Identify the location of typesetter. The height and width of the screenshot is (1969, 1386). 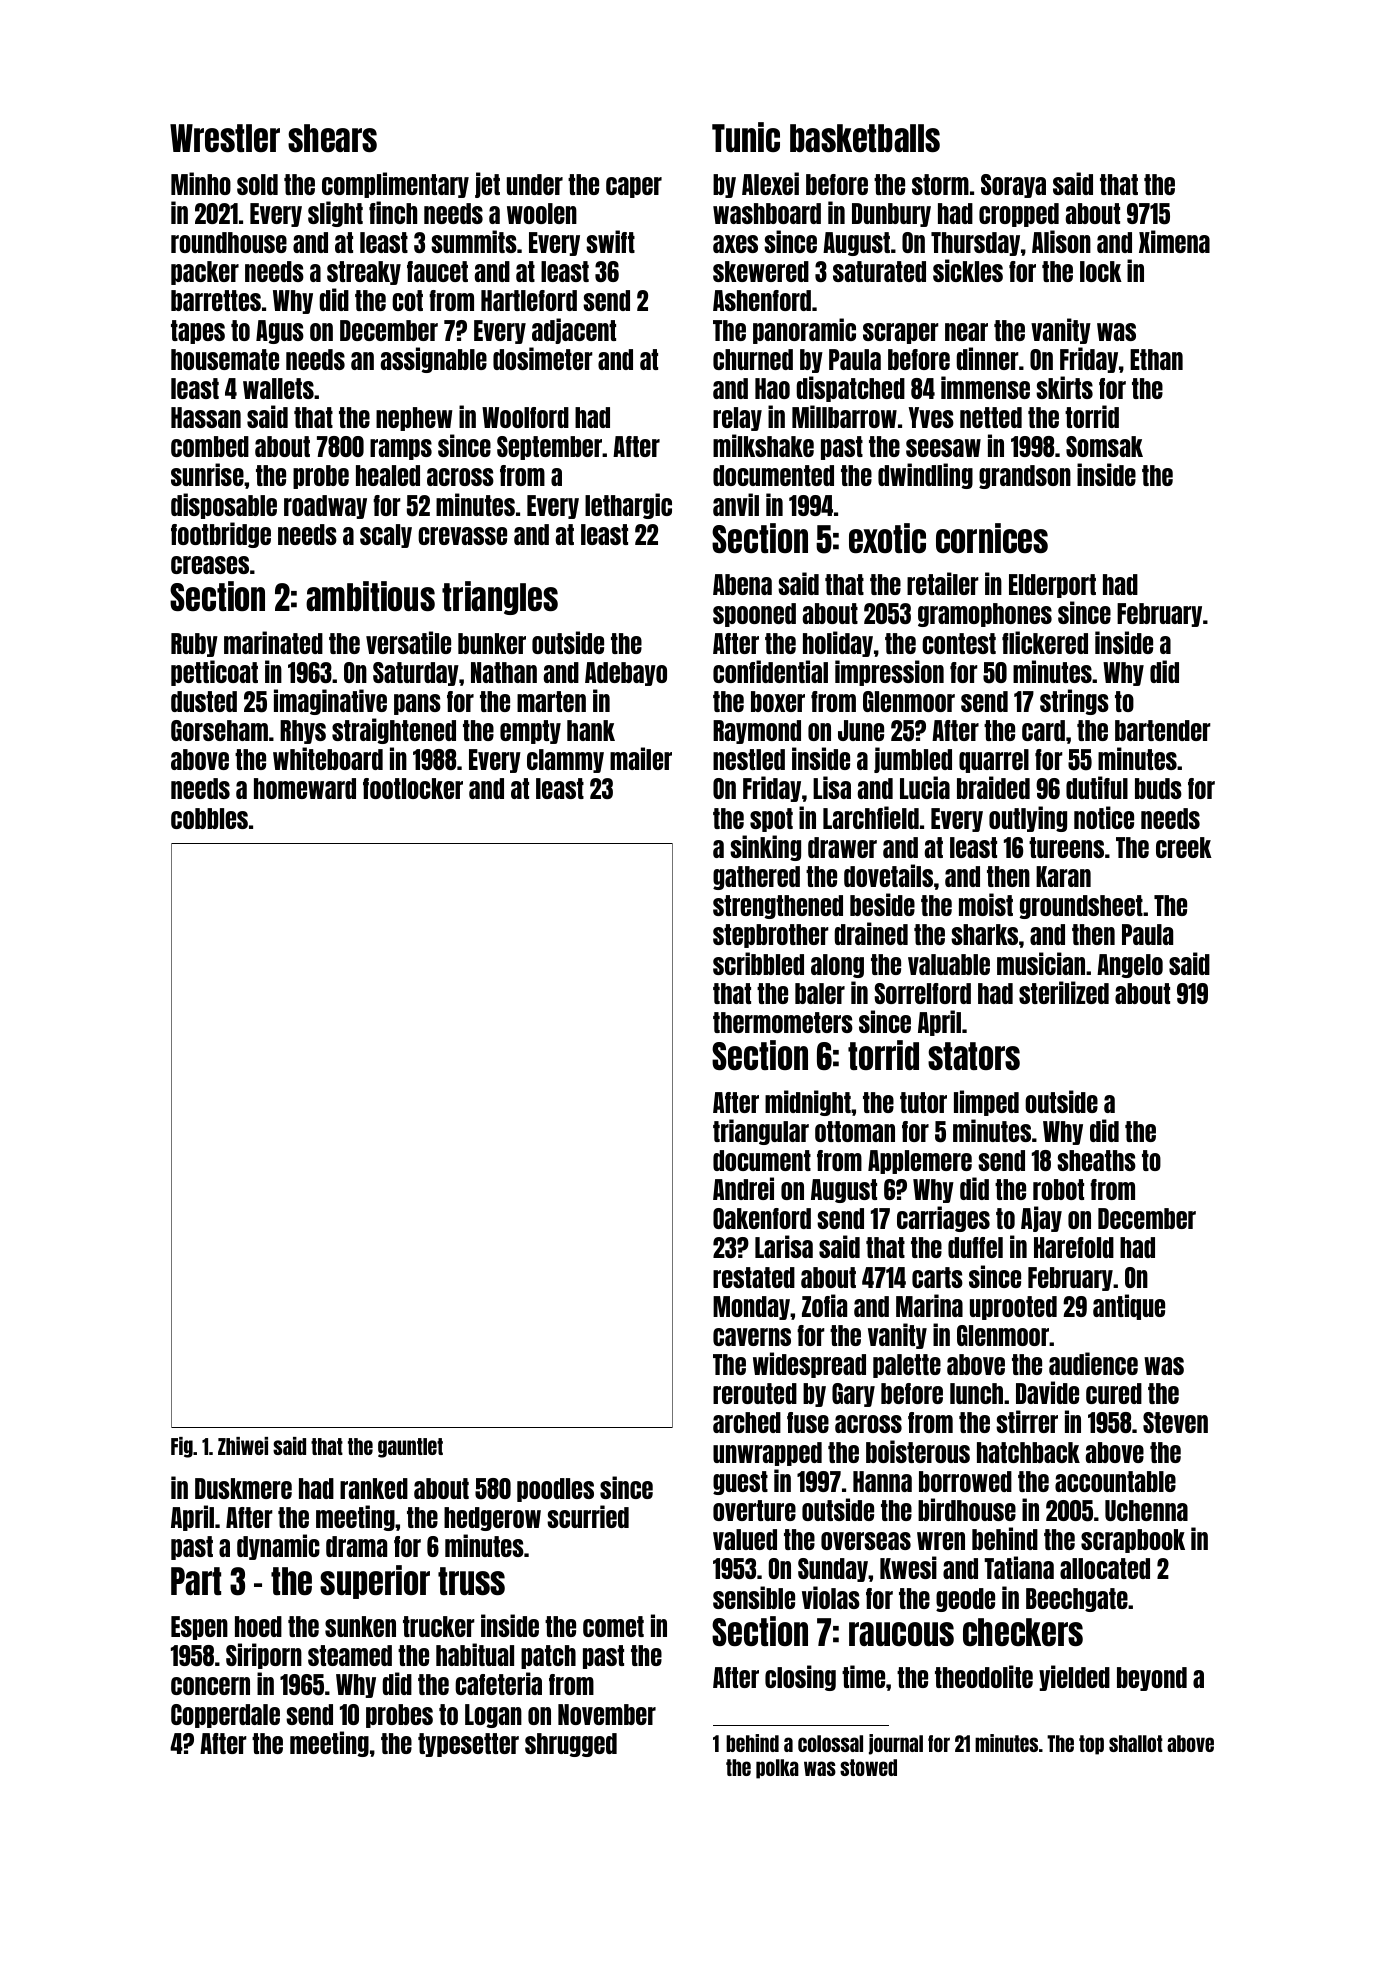
(468, 1745).
